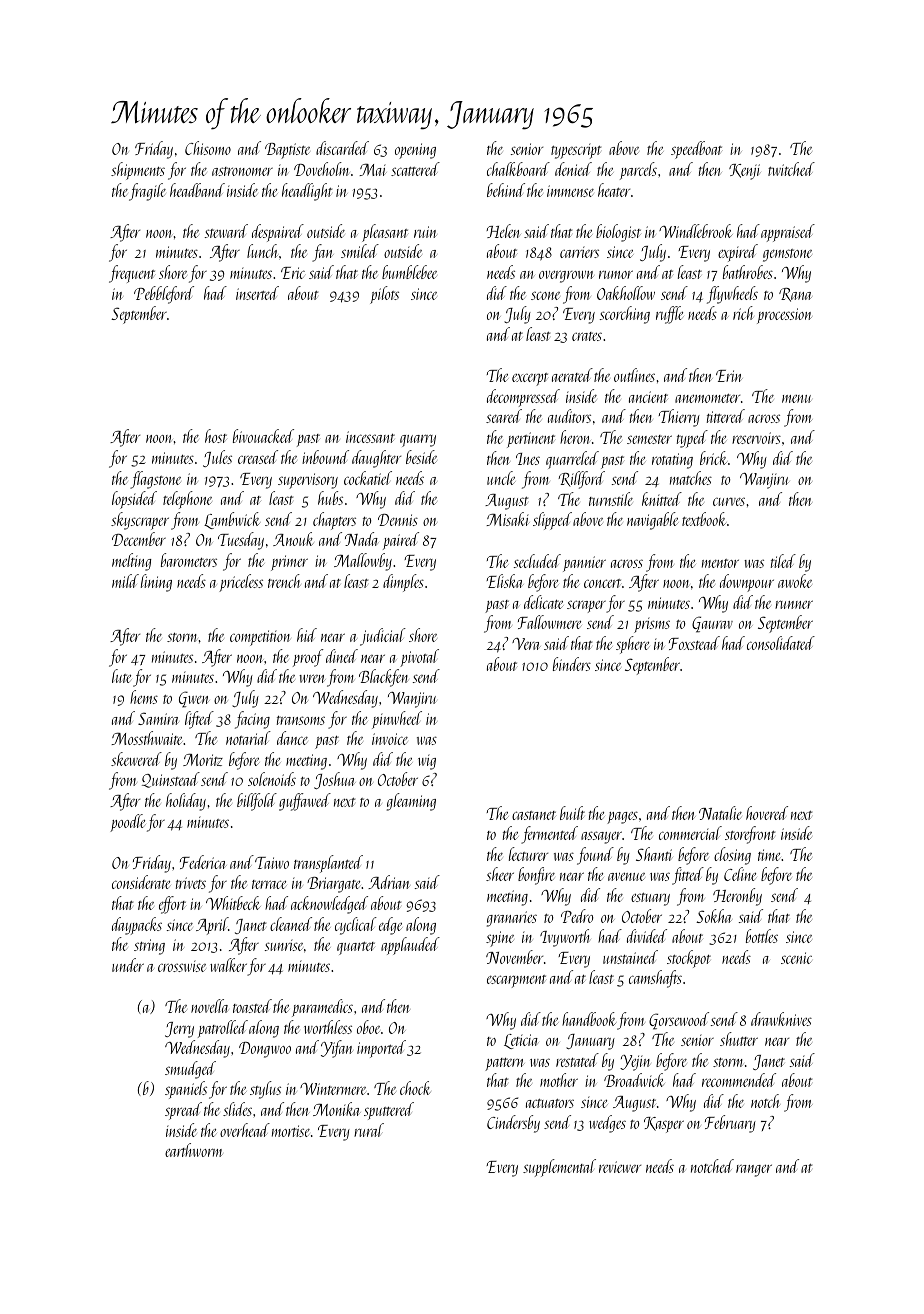  What do you see at coordinates (305, 802) in the screenshot?
I see `guffawed` at bounding box center [305, 802].
